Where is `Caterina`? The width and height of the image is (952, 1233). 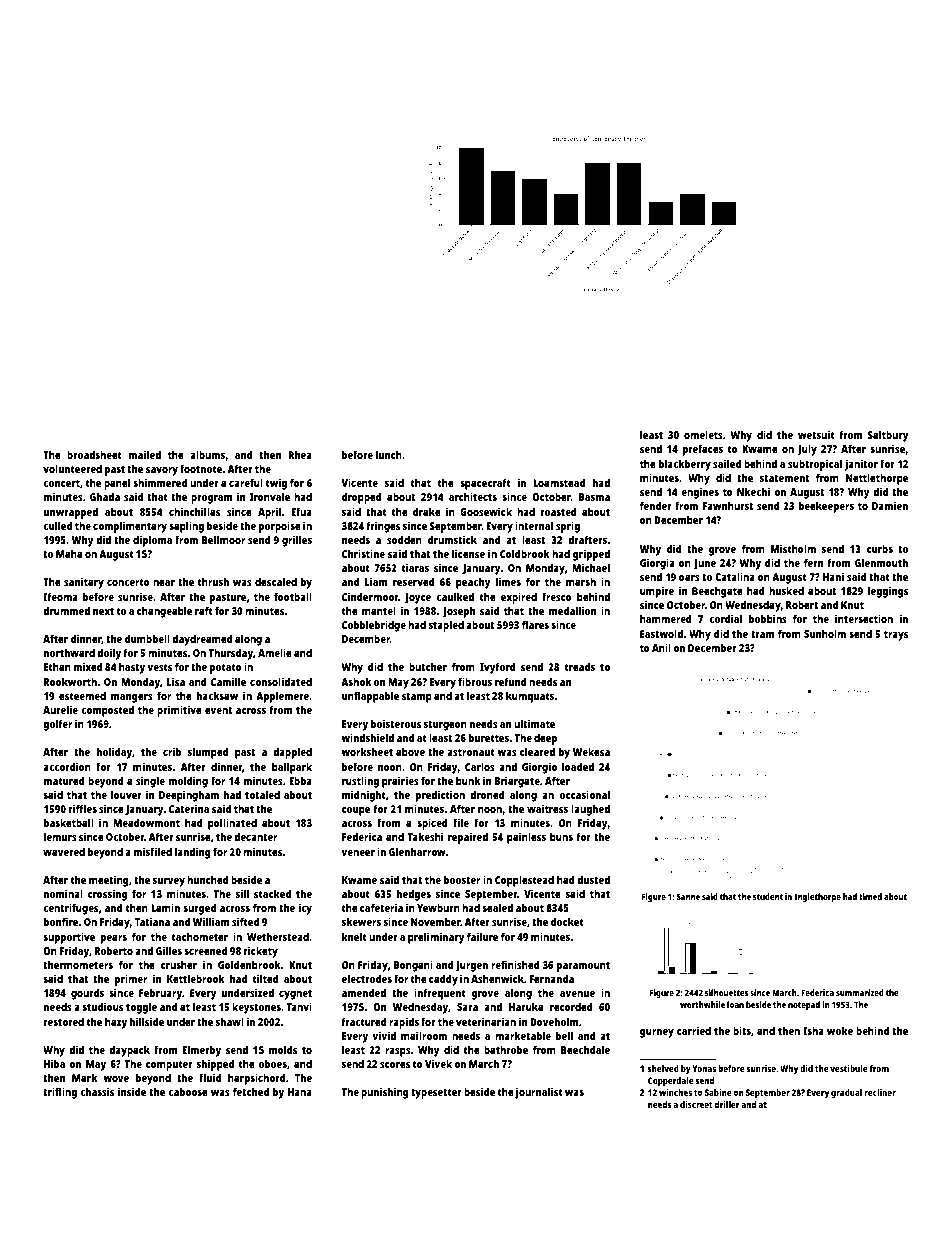 Caterina is located at coordinates (189, 808).
